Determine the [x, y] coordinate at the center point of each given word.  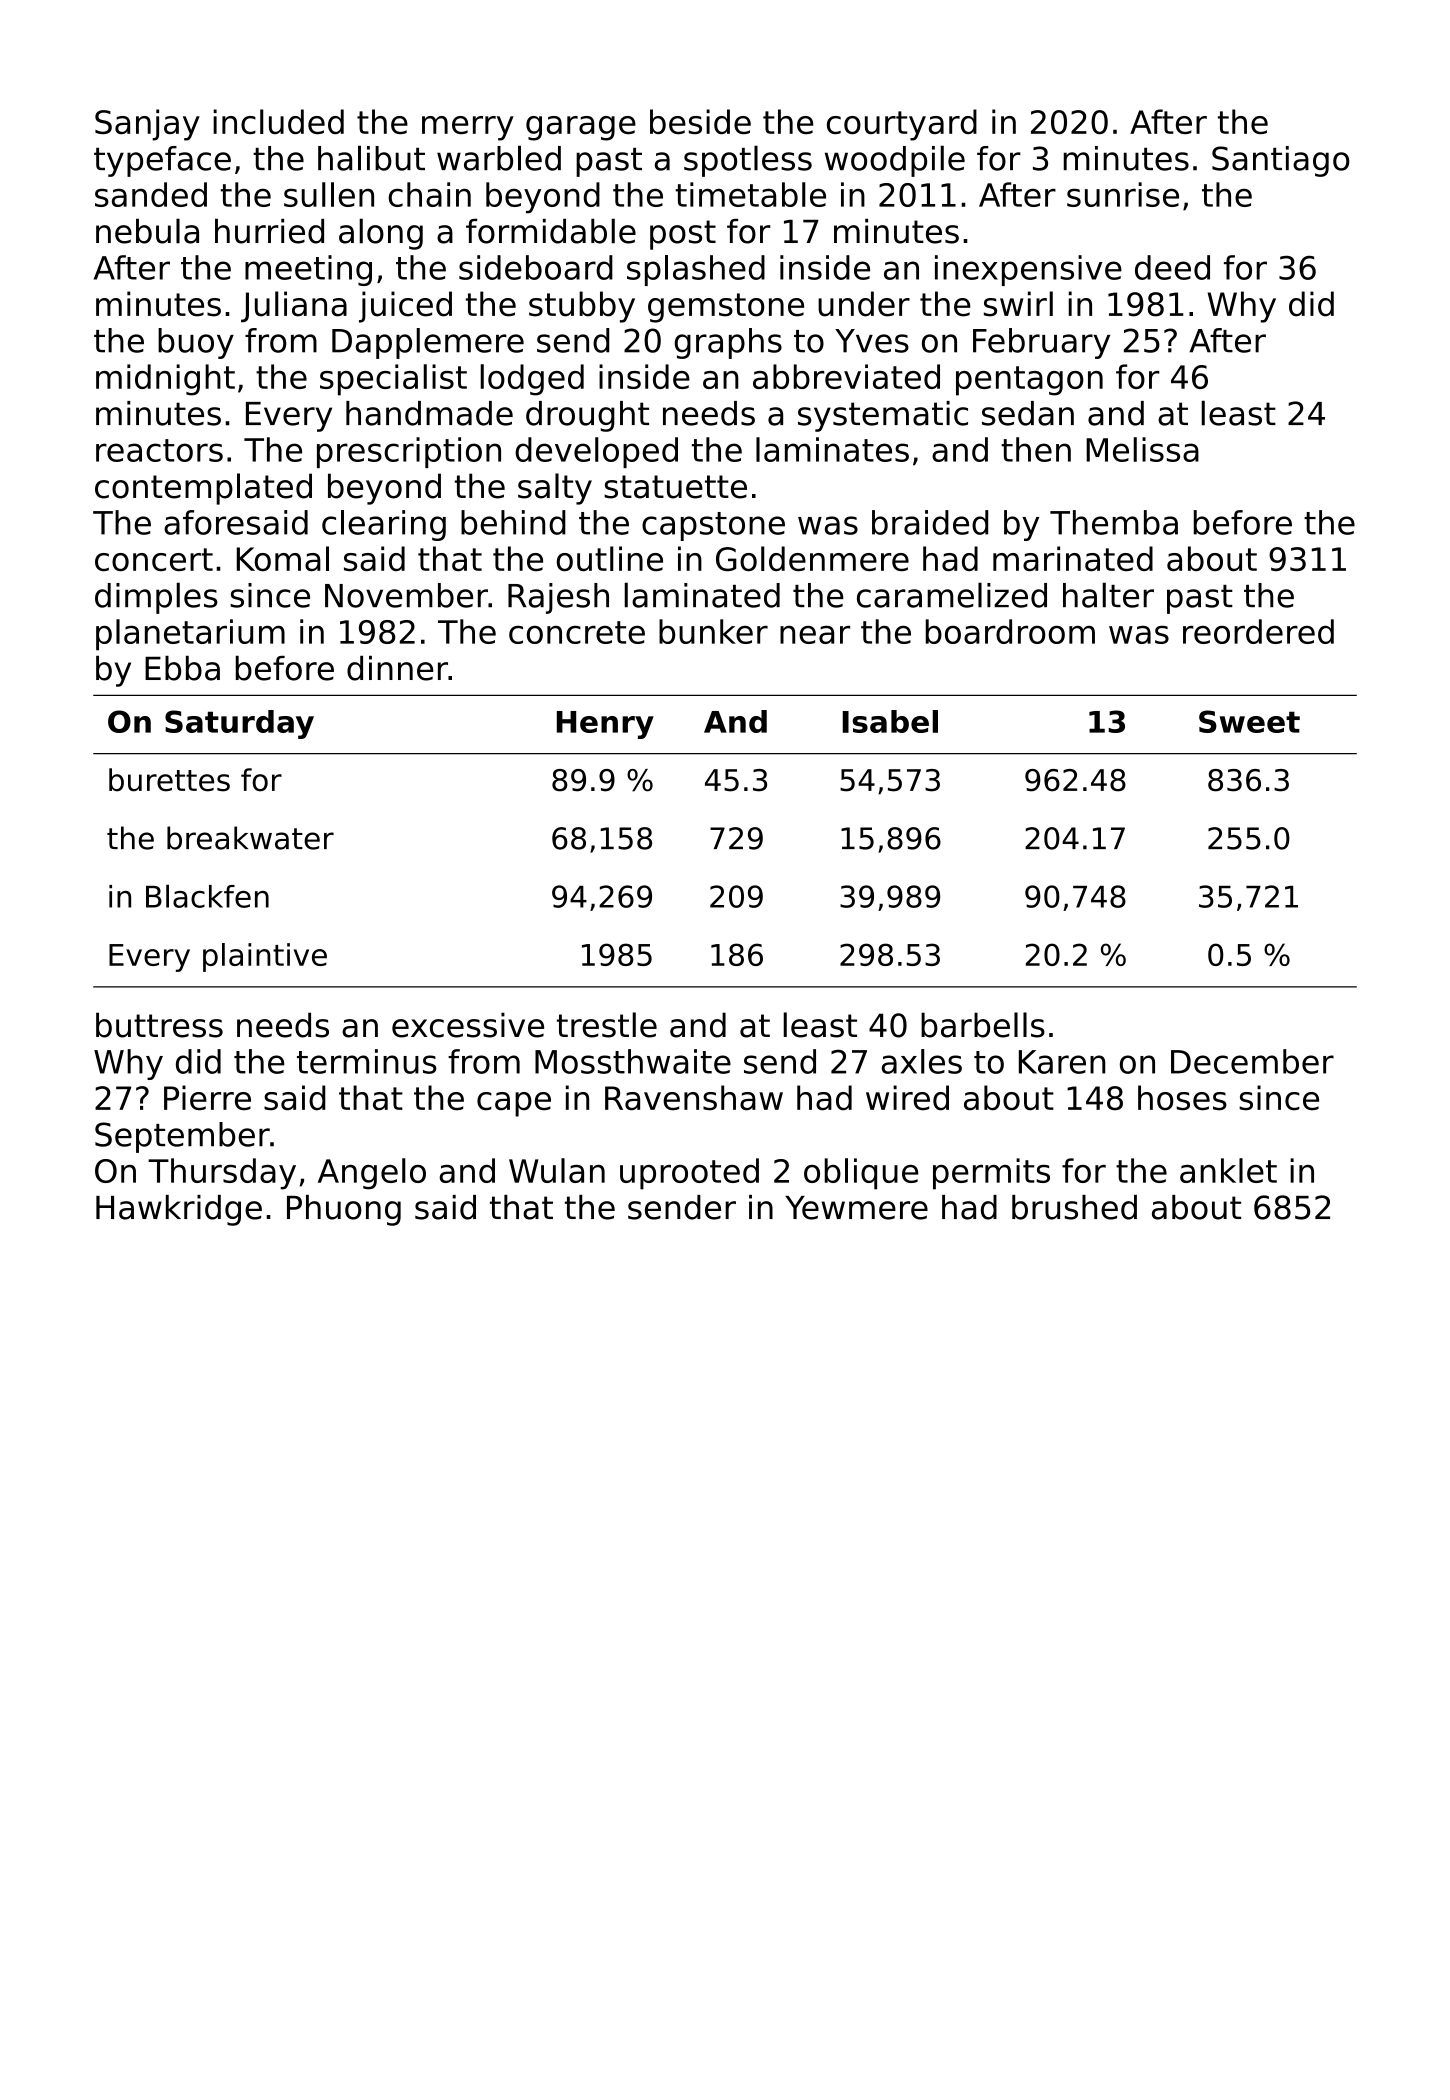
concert [154, 559]
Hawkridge [179, 1210]
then [1036, 449]
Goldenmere [812, 558]
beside [700, 121]
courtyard [902, 125]
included [278, 121]
